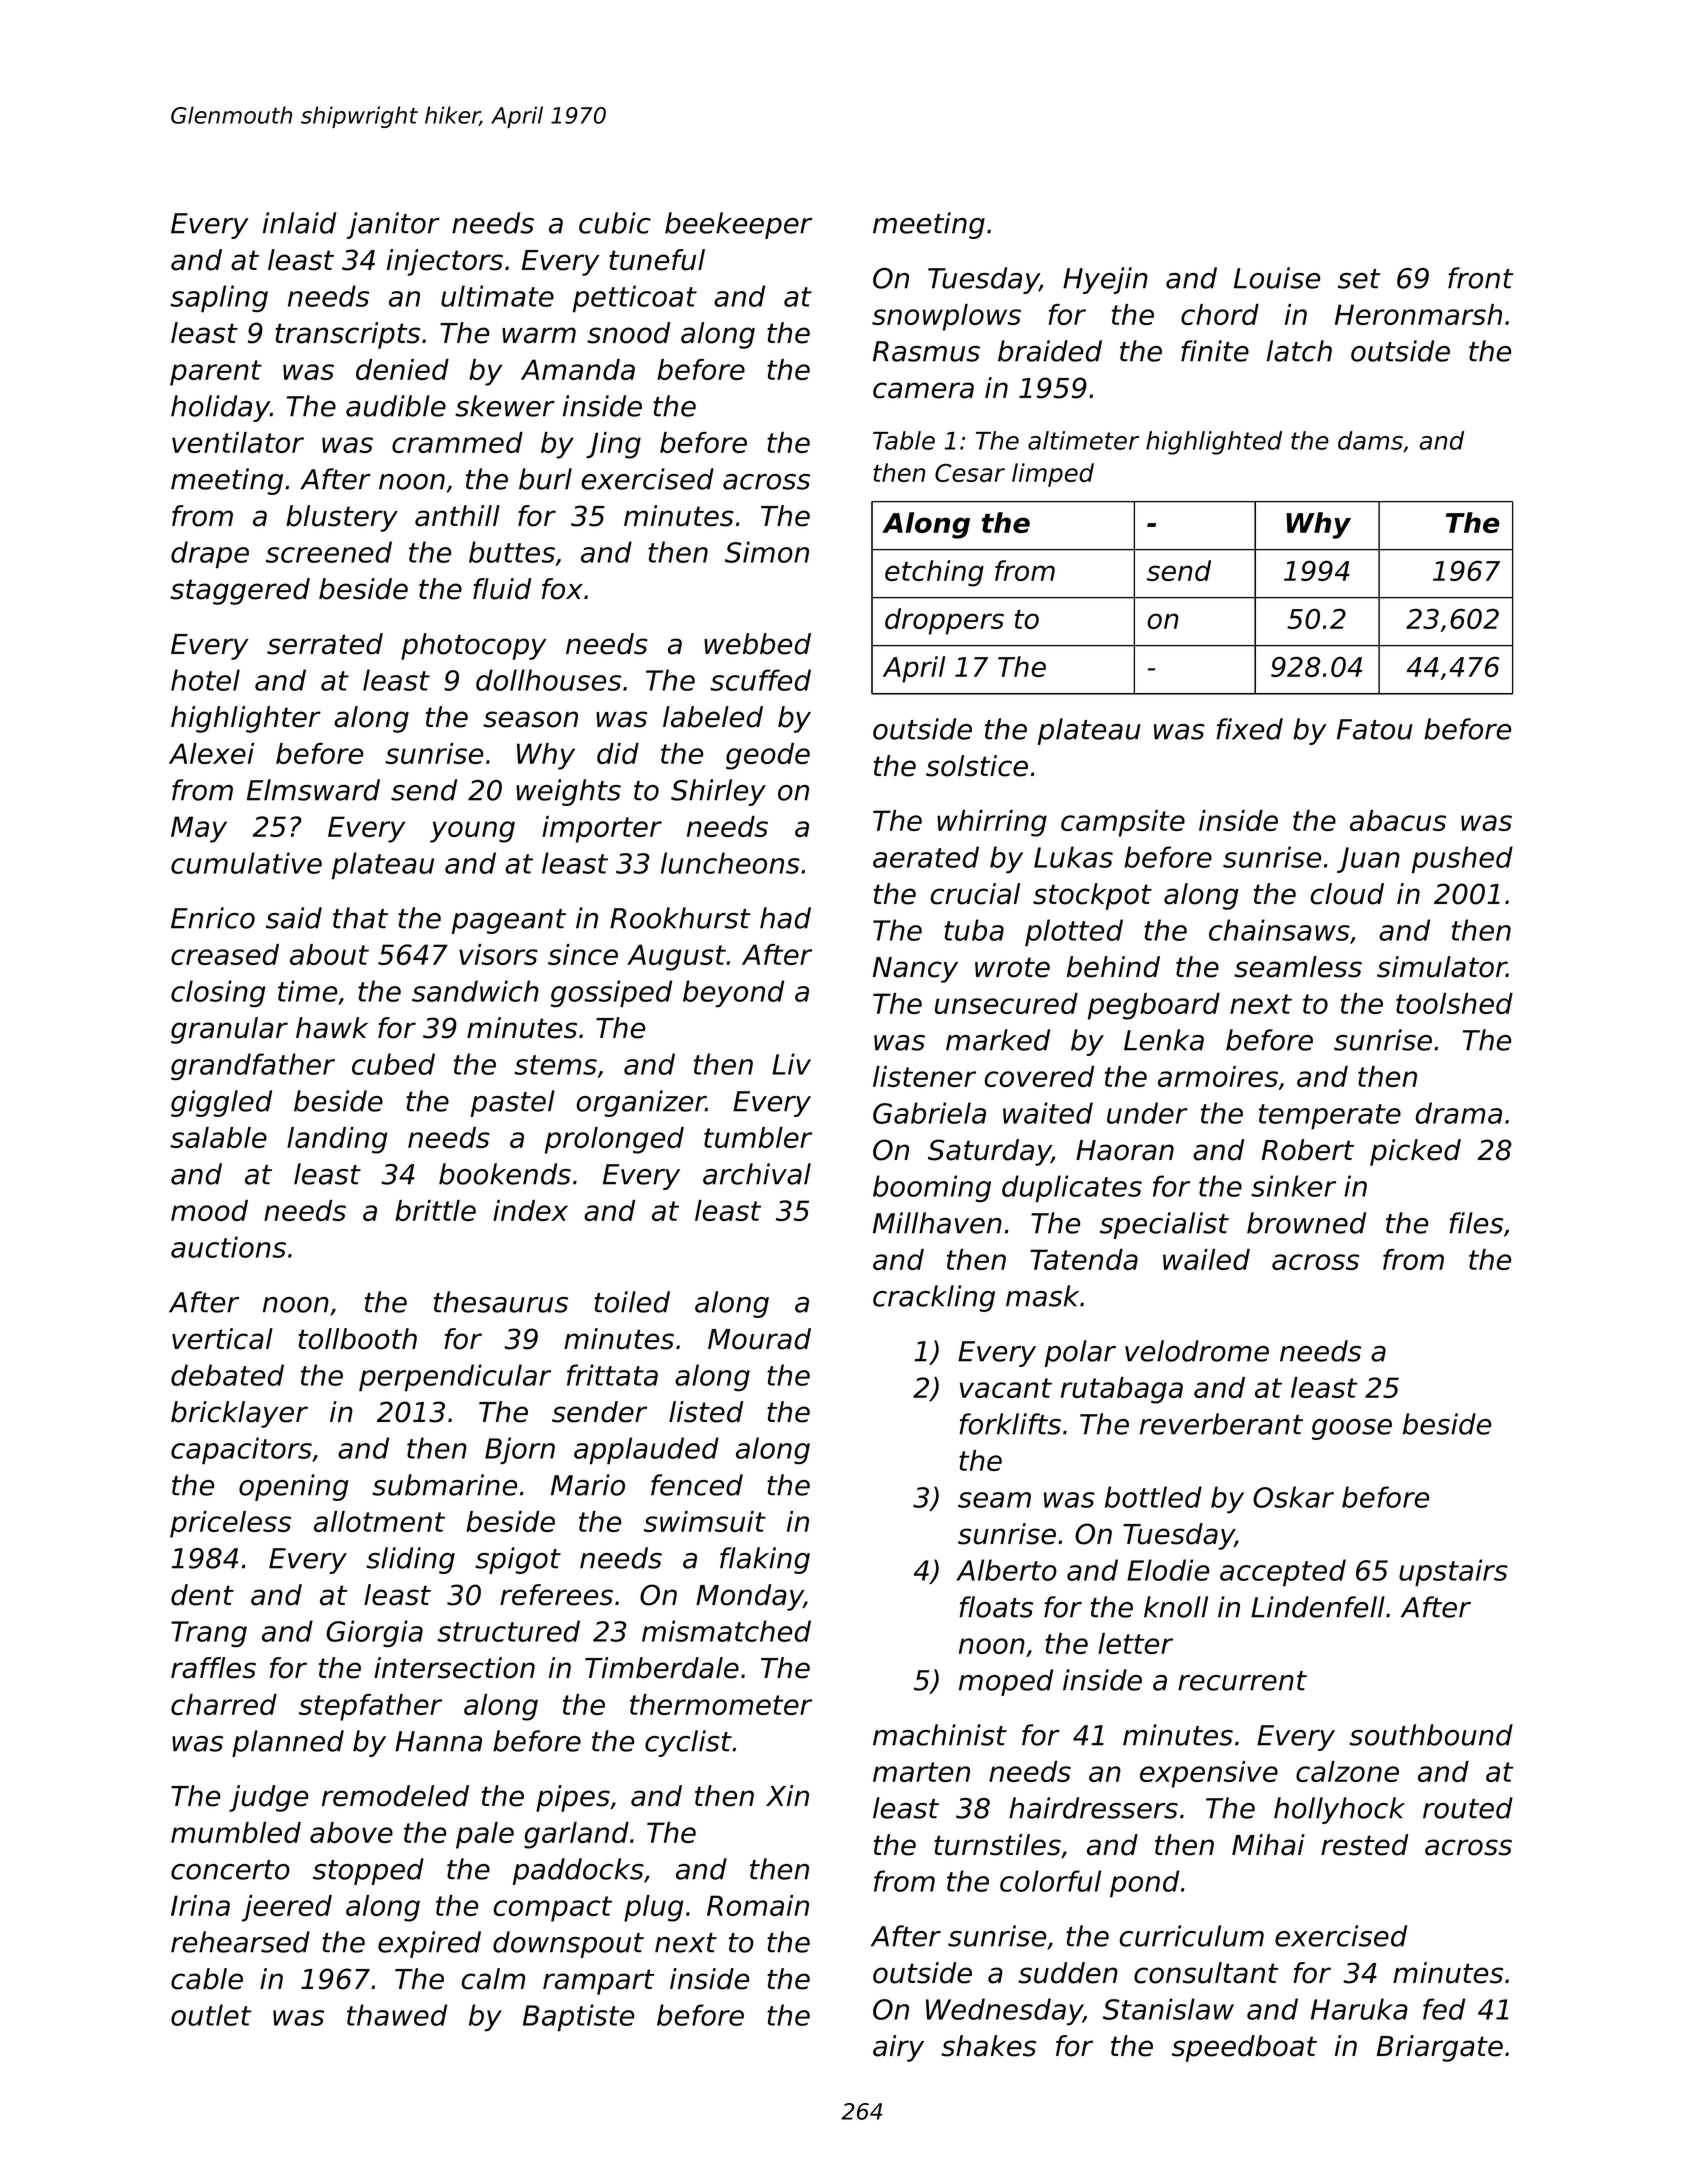  What do you see at coordinates (1480, 278) in the screenshot?
I see `front` at bounding box center [1480, 278].
